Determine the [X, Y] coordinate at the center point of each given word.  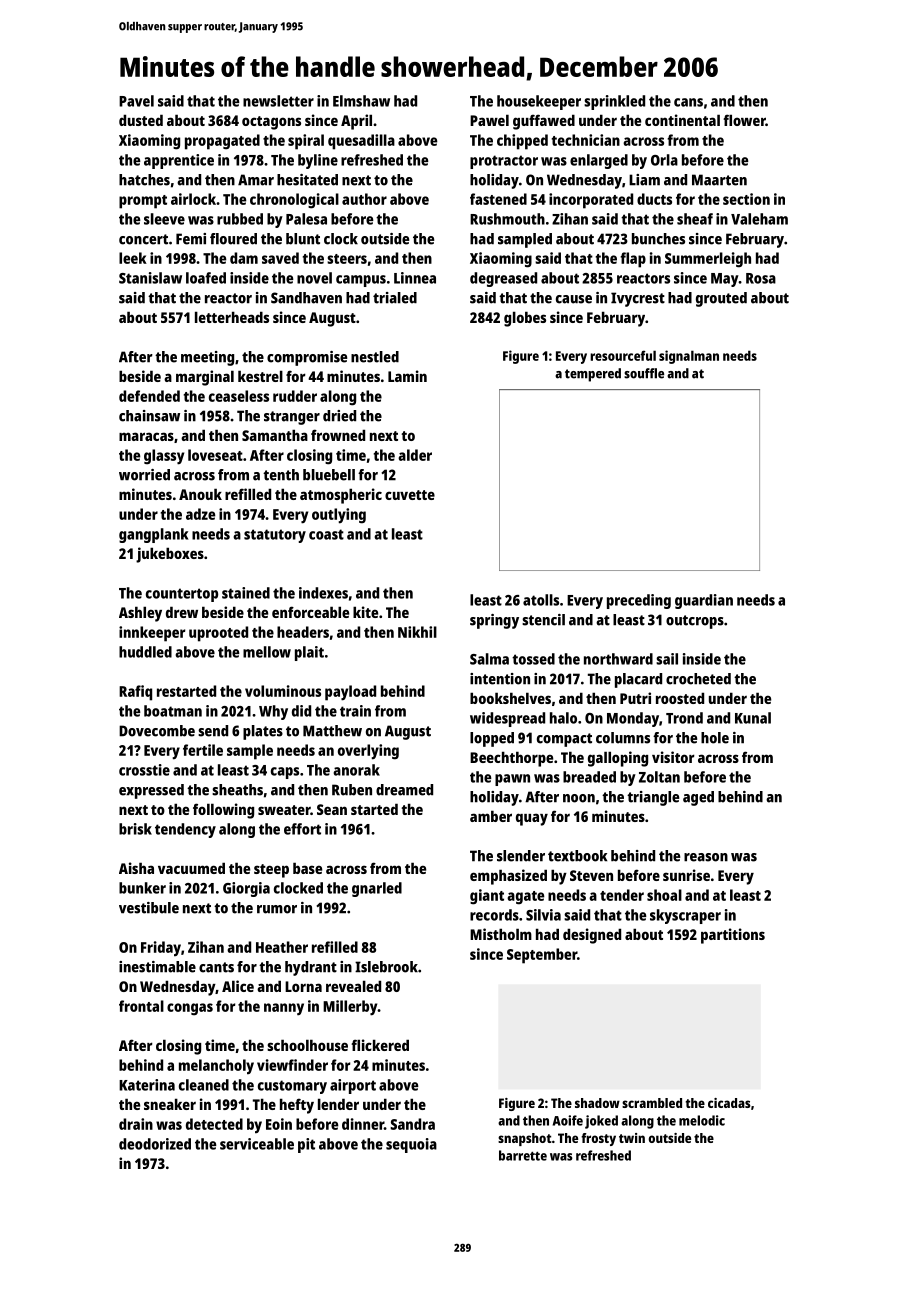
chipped [522, 142]
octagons [271, 123]
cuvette [410, 495]
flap [633, 260]
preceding [639, 601]
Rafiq [135, 693]
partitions [733, 936]
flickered [380, 1045]
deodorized [155, 1144]
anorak [356, 770]
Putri [635, 698]
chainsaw [149, 416]
